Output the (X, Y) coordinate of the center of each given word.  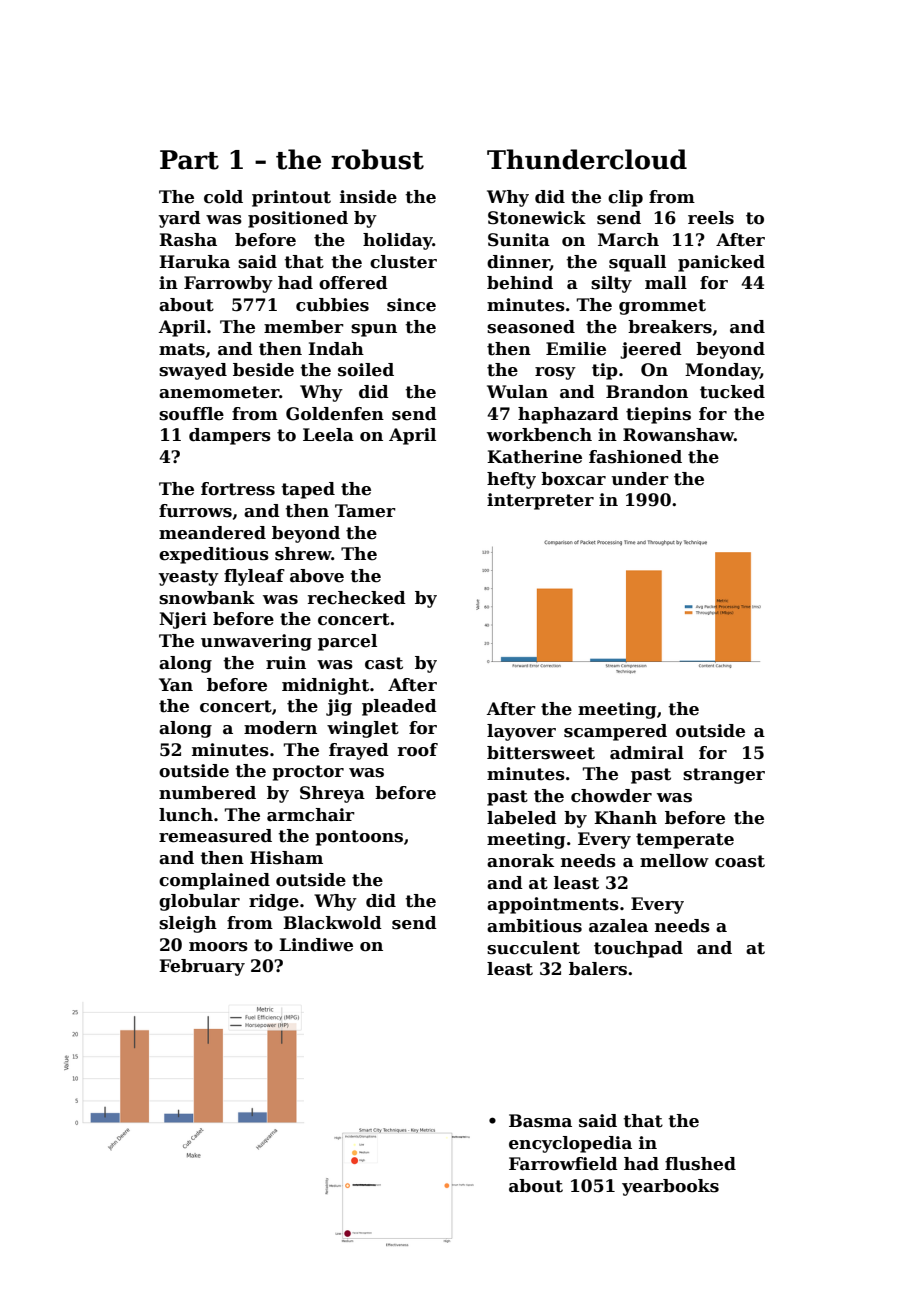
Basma (540, 1121)
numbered (207, 793)
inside (368, 197)
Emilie (576, 349)
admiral (647, 753)
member (304, 327)
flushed (700, 1164)
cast (384, 663)
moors (218, 947)
